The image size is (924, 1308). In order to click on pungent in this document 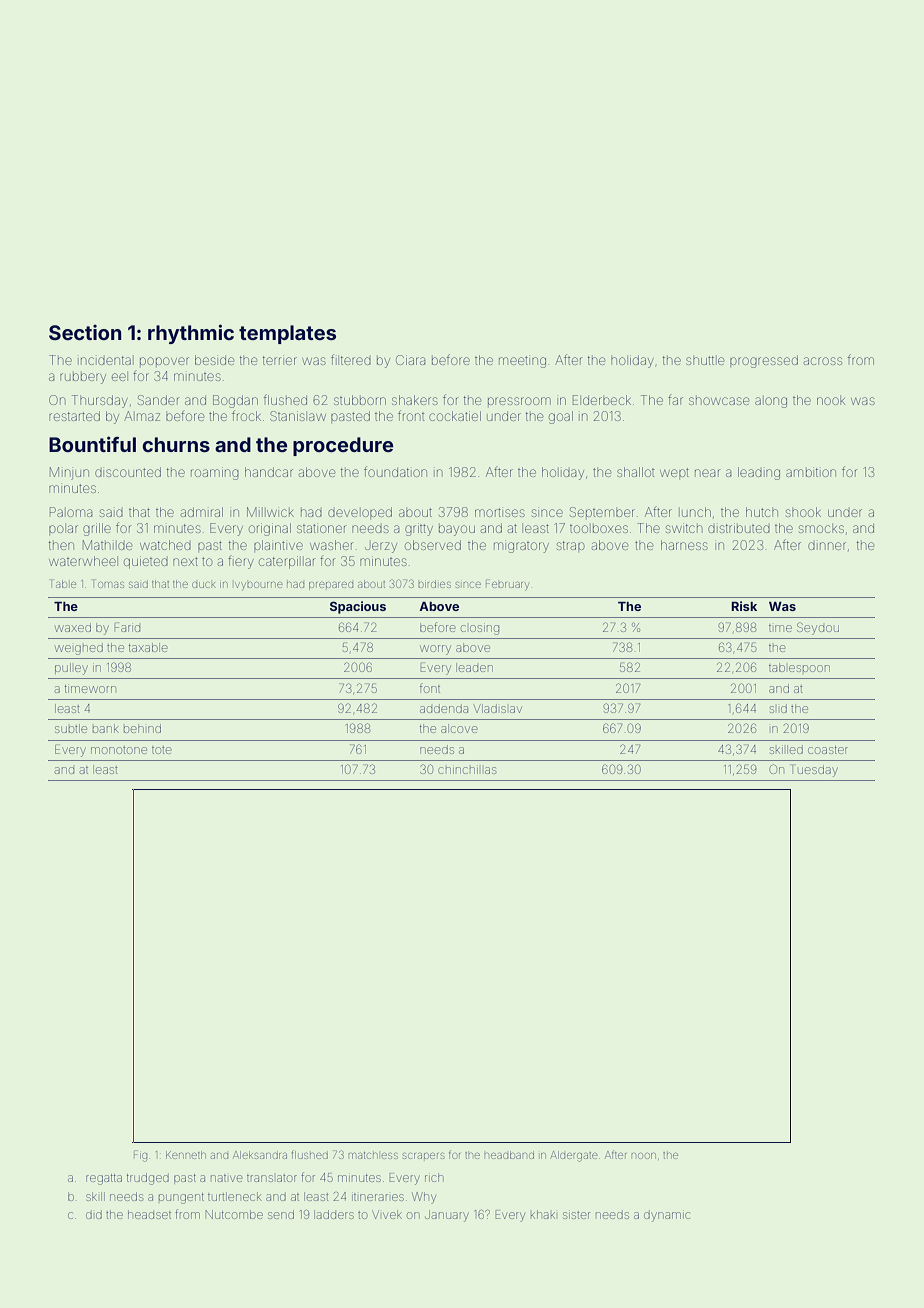, I will do `click(181, 1198)`.
